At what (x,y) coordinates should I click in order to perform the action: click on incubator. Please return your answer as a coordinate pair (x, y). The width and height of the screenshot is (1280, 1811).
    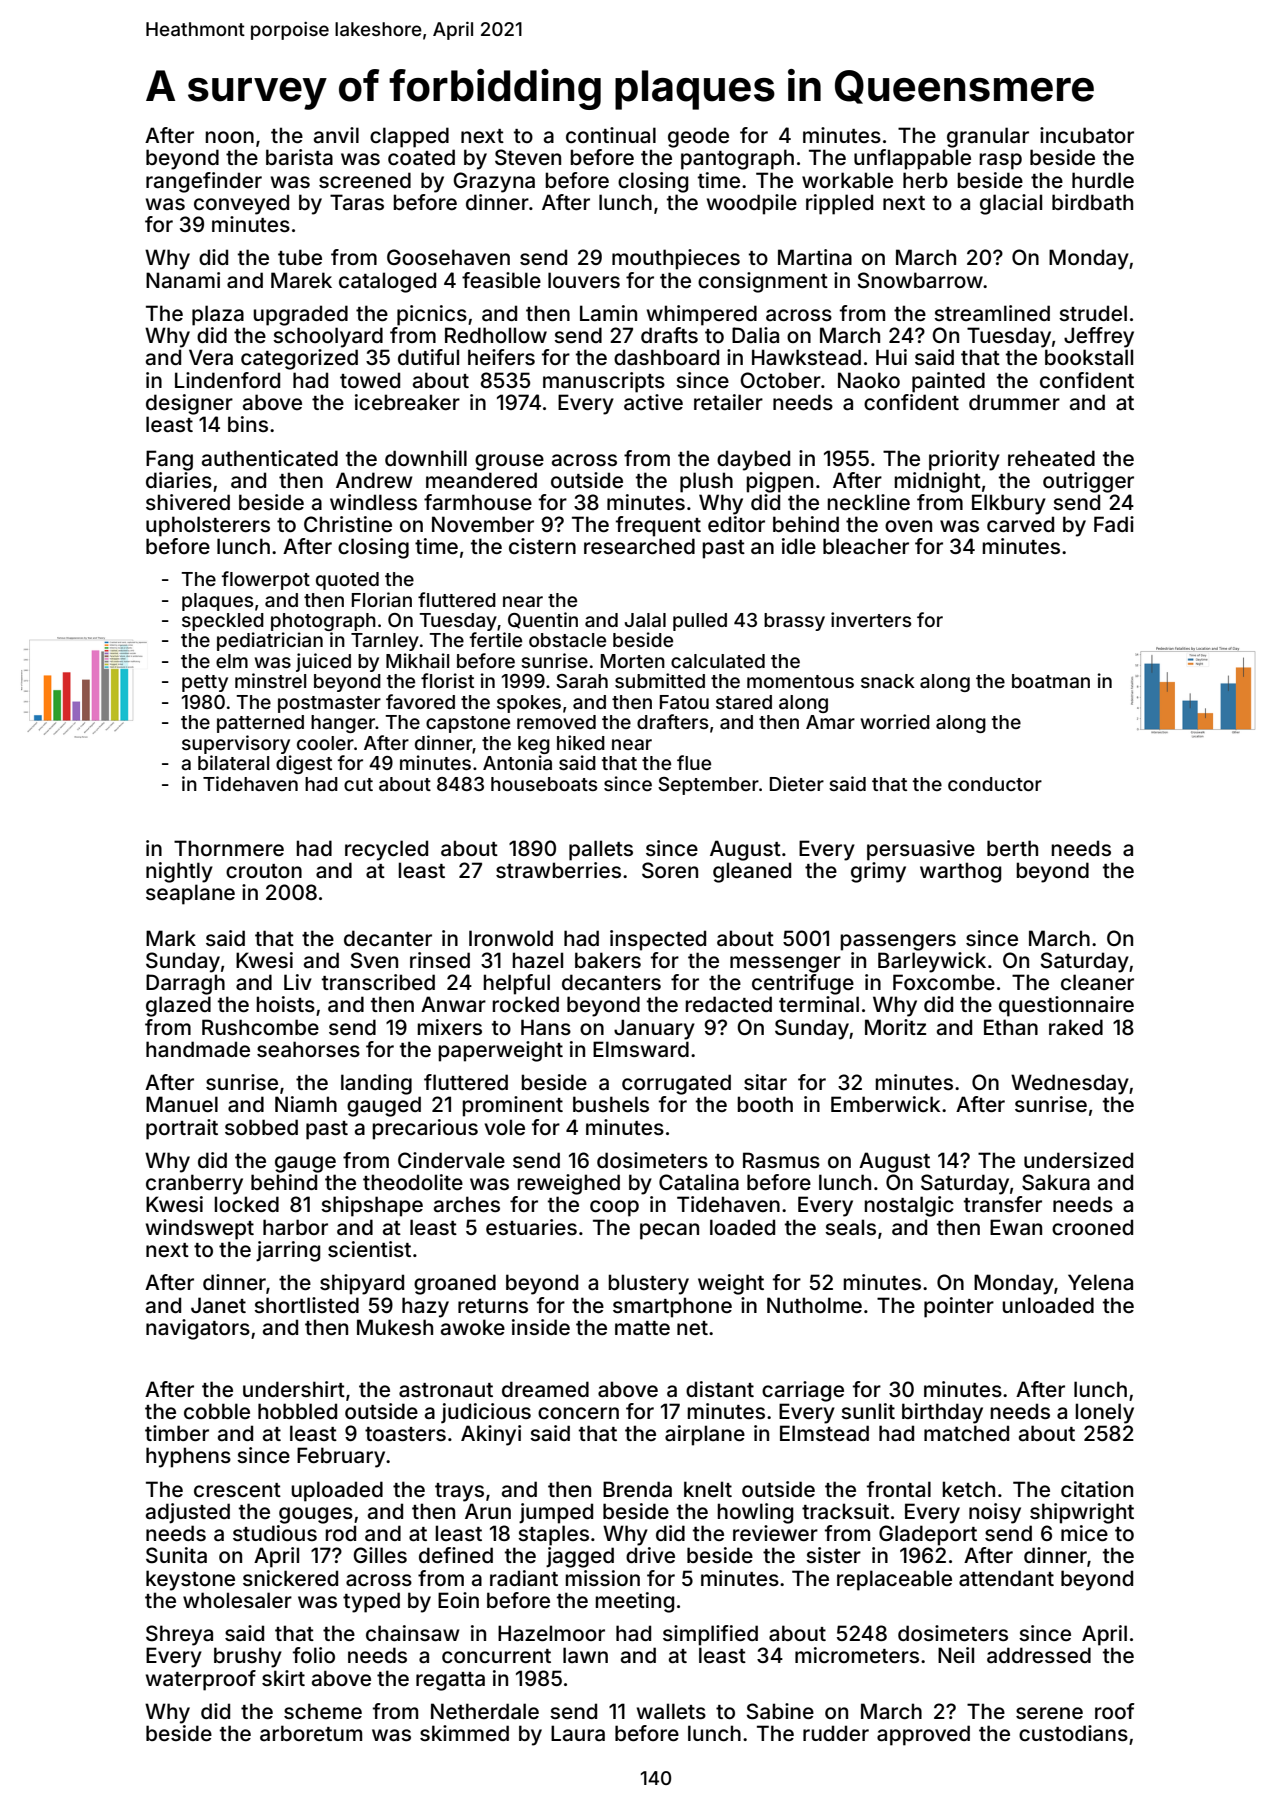
    Looking at the image, I should click on (1087, 135).
